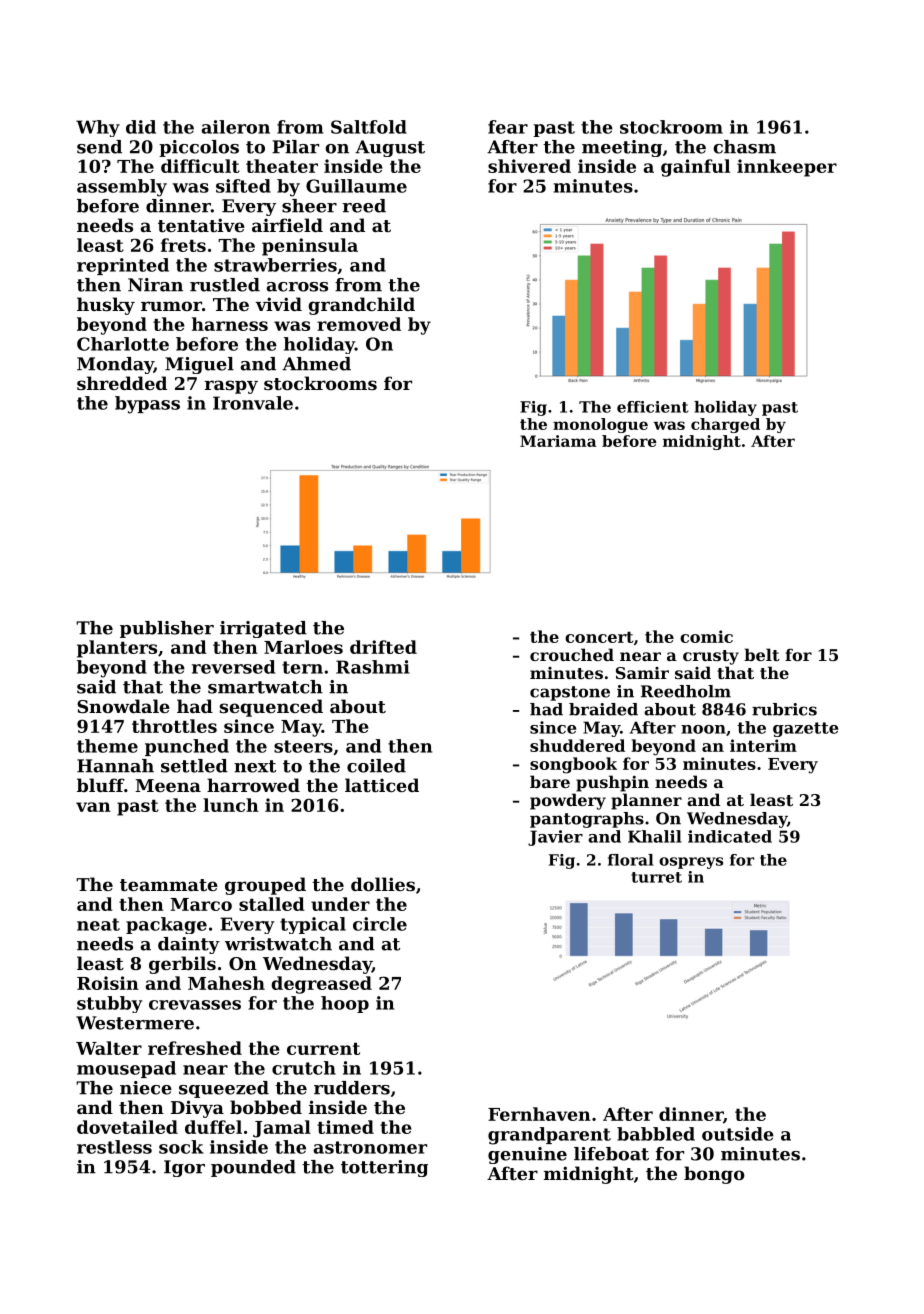 This screenshot has width=924, height=1314. What do you see at coordinates (744, 147) in the screenshot?
I see `chasm` at bounding box center [744, 147].
